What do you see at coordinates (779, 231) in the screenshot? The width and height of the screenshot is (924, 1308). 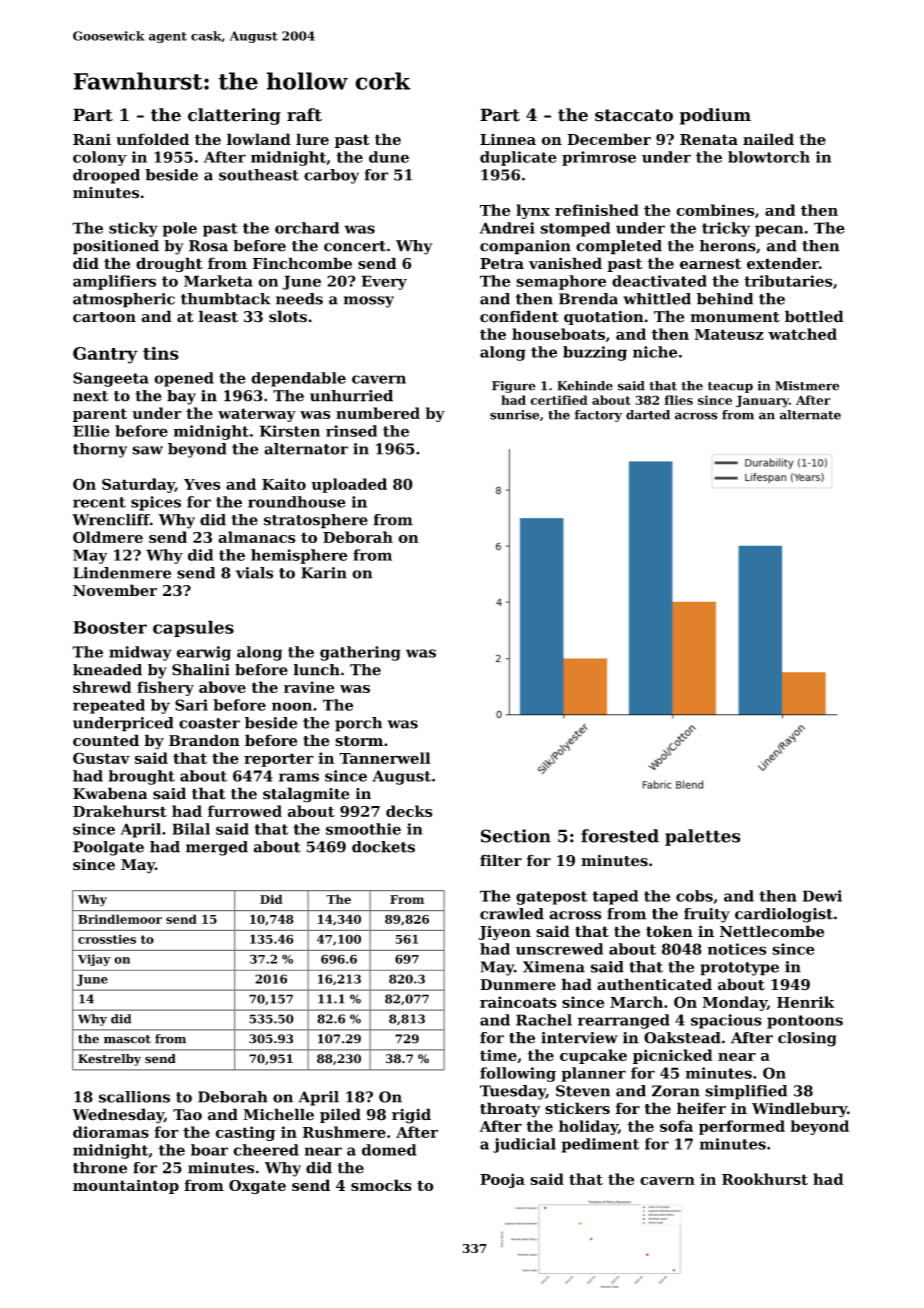 I see `pecan` at bounding box center [779, 231].
